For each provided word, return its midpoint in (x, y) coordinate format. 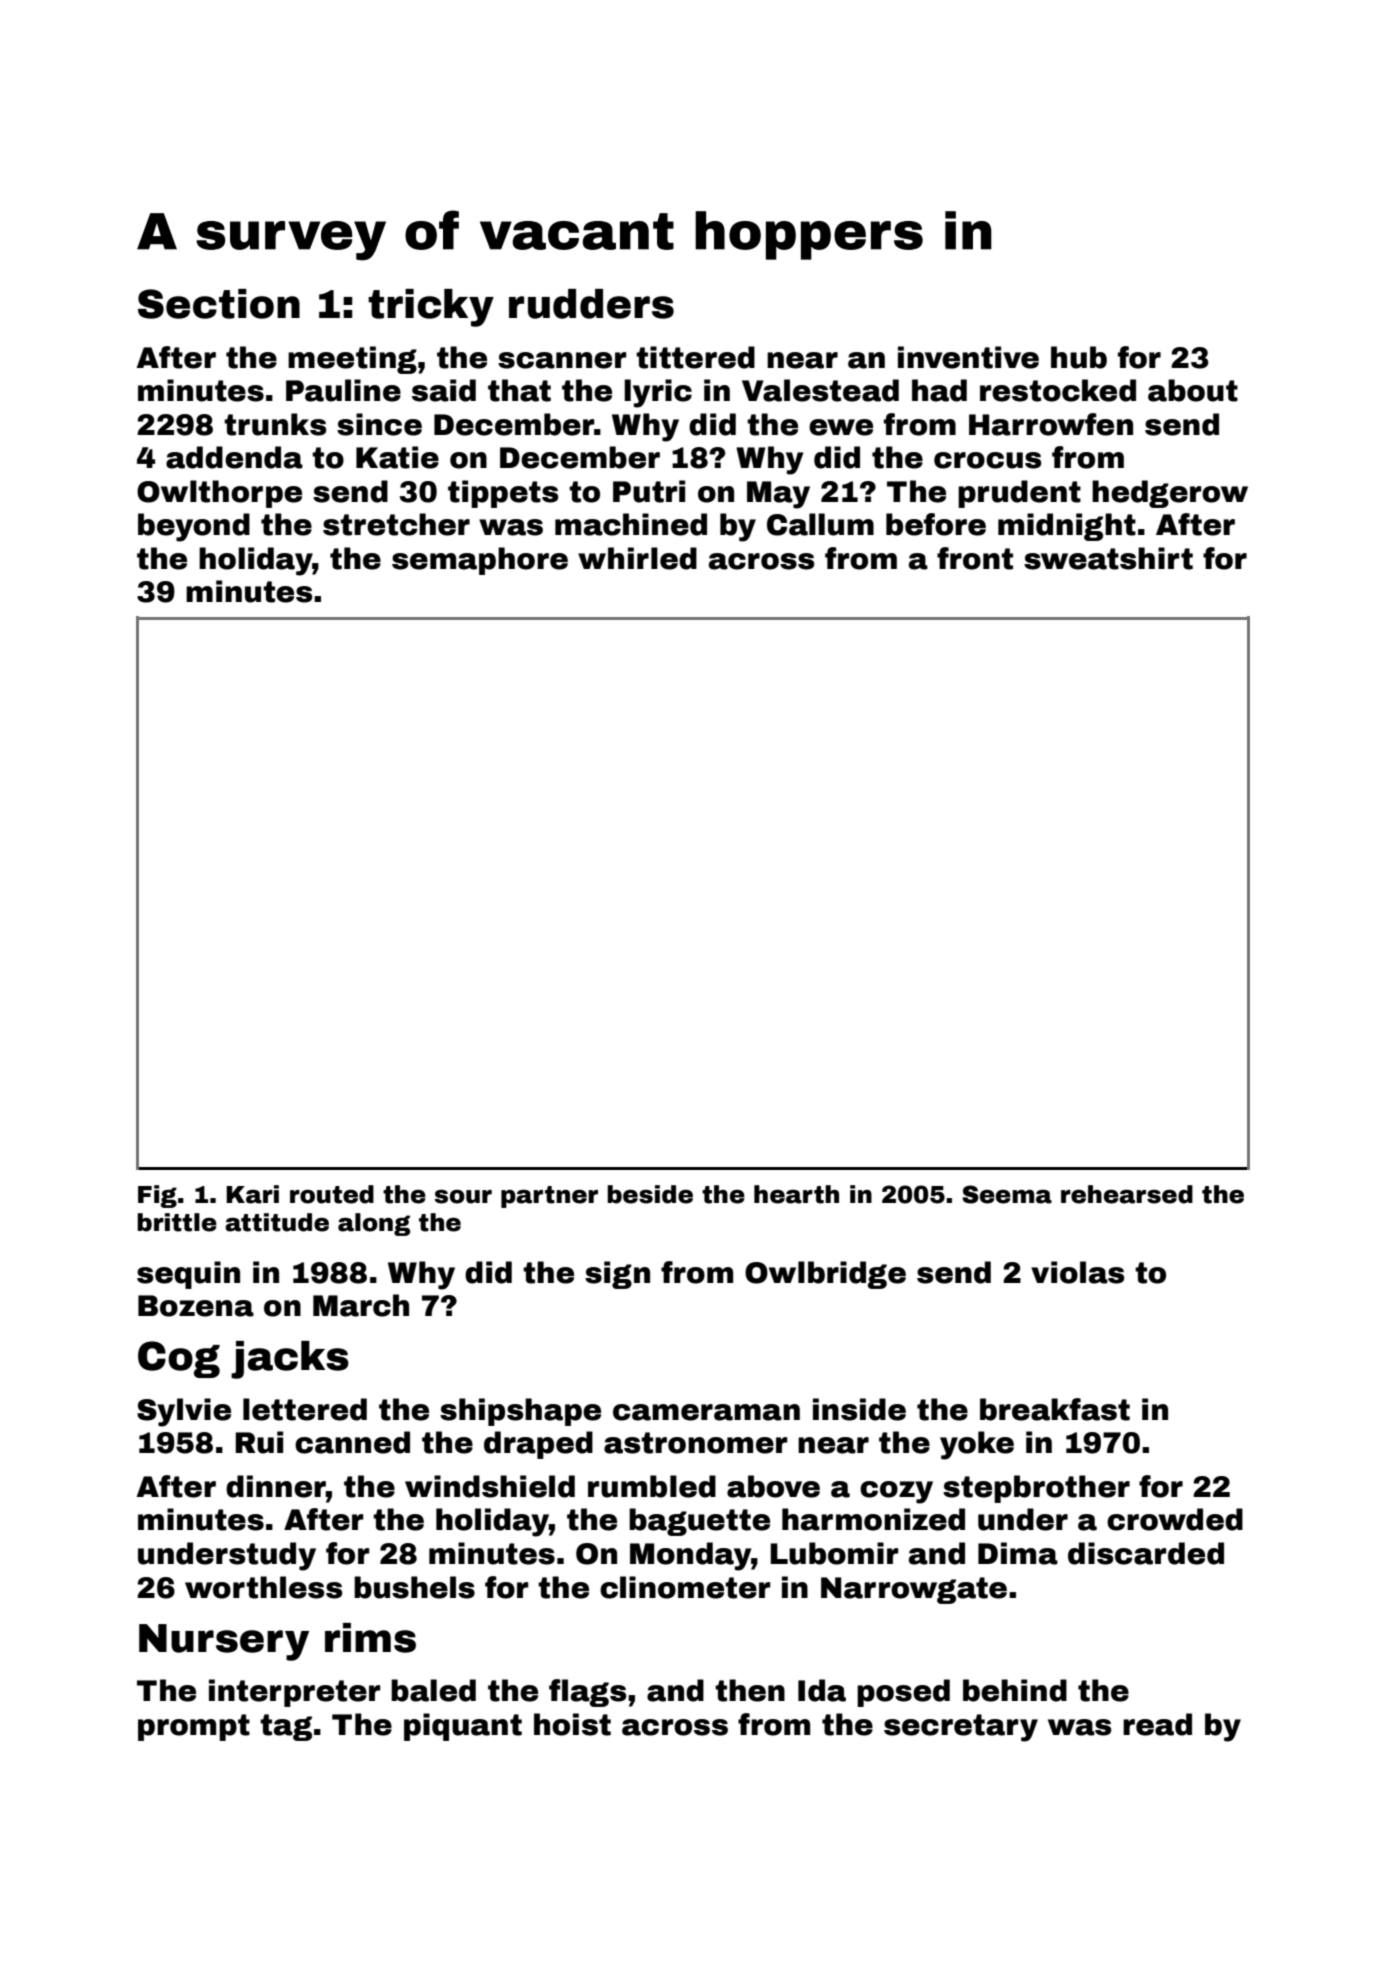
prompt (194, 1727)
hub (1079, 357)
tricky (431, 308)
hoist (572, 1724)
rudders (591, 304)
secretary (961, 1728)
